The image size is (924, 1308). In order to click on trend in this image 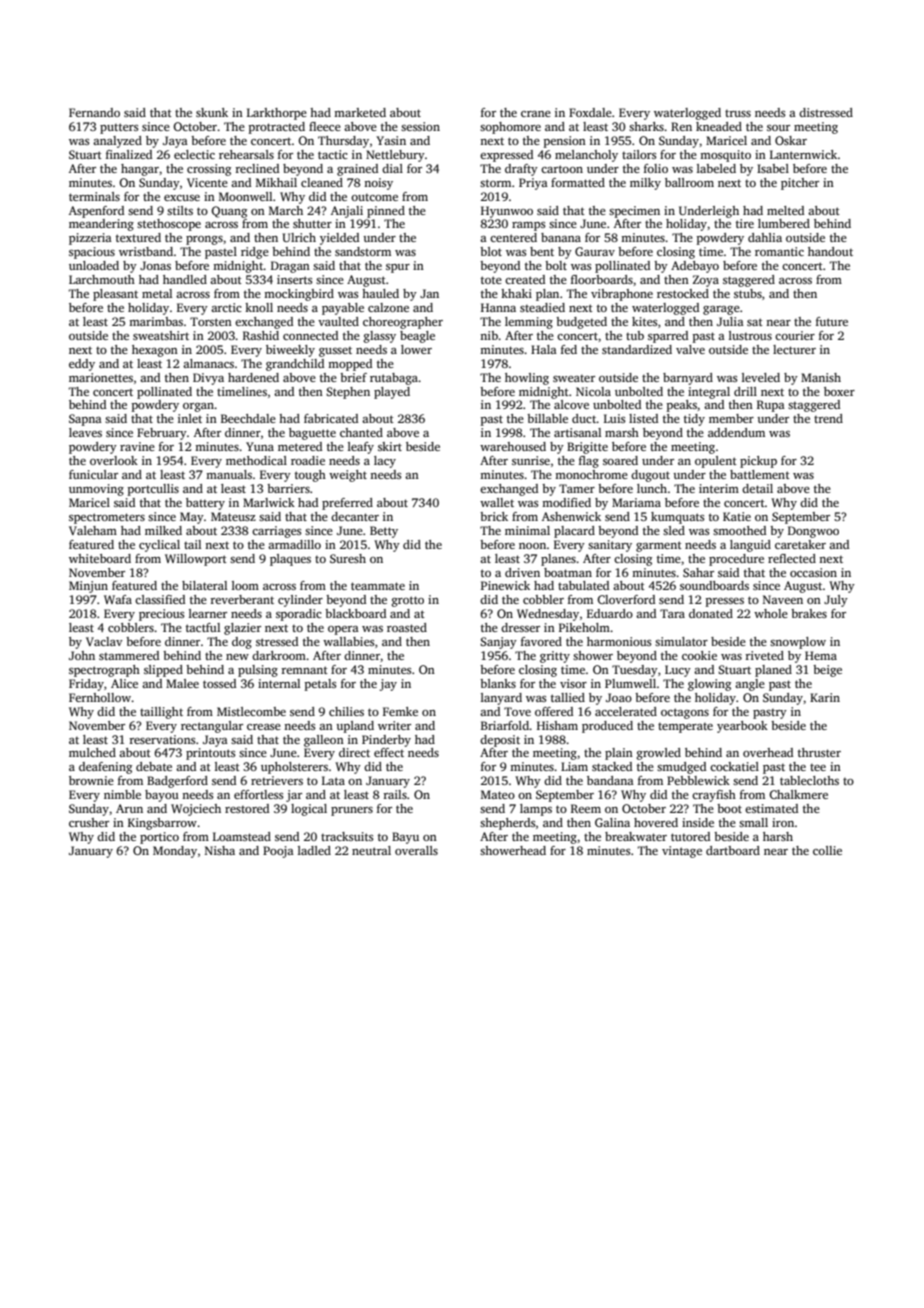, I will do `click(828, 418)`.
